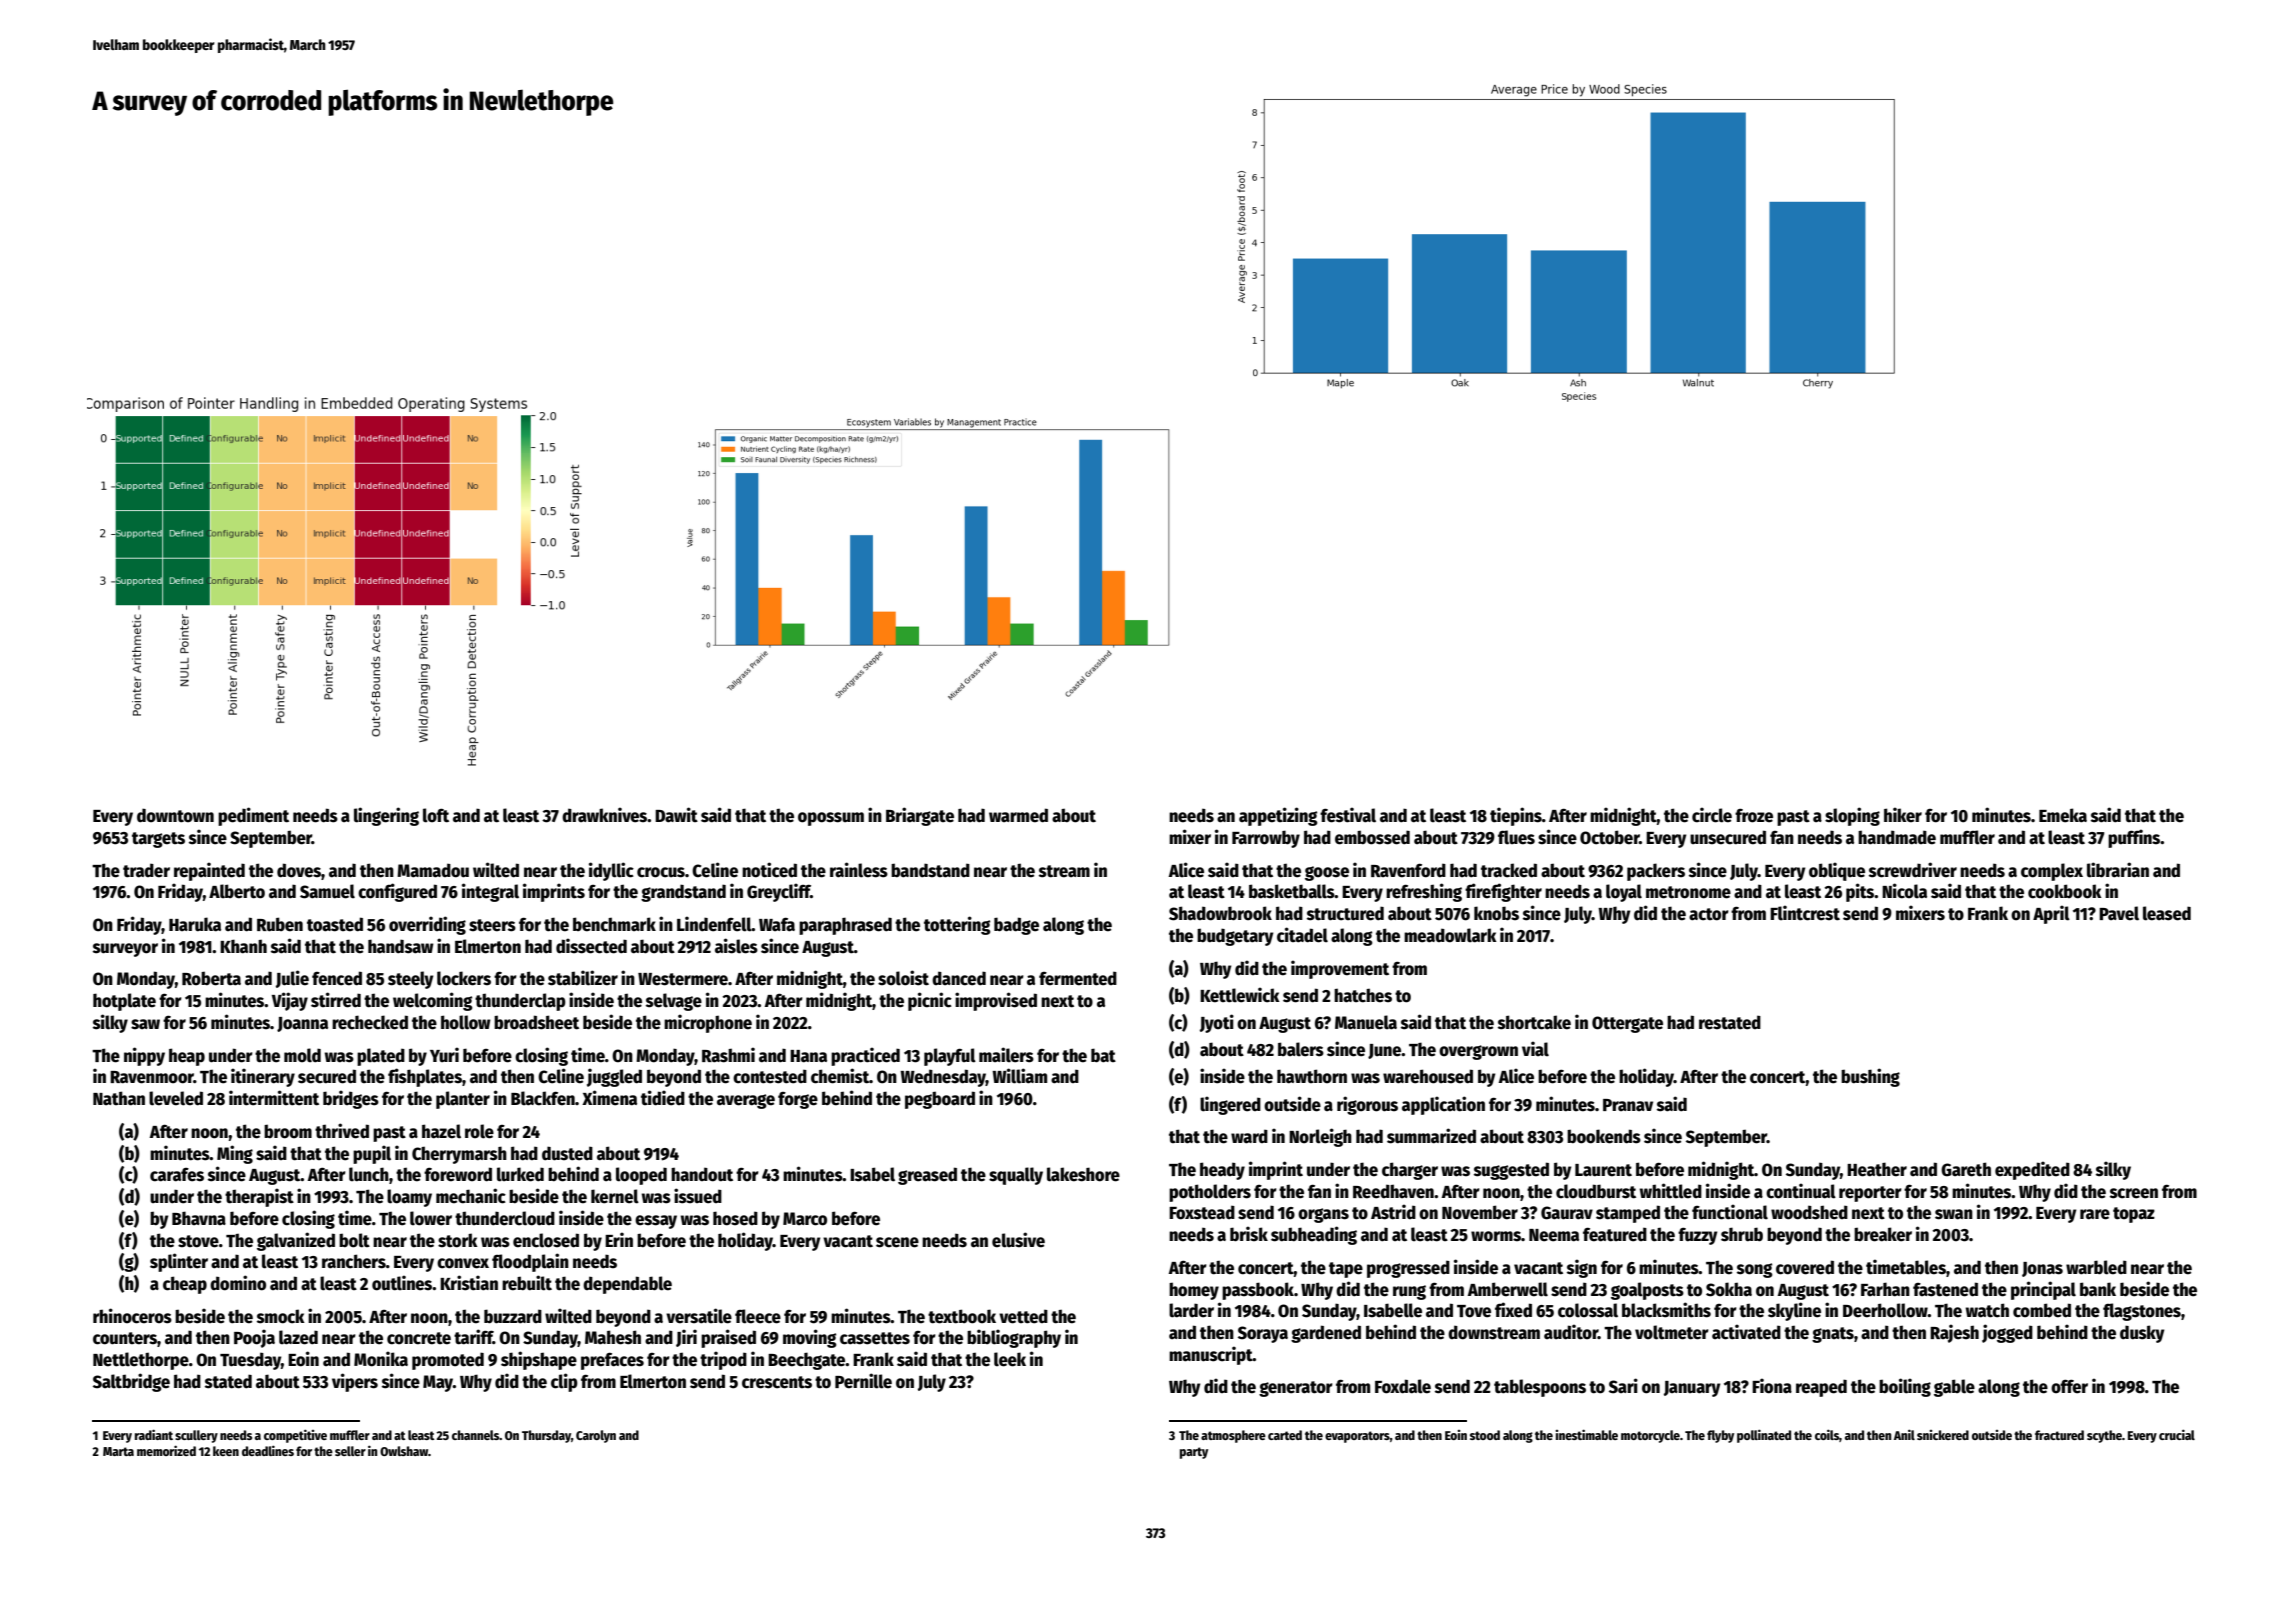 The image size is (2292, 1620). Describe the element at coordinates (175, 815) in the screenshot. I see `downtown` at that location.
